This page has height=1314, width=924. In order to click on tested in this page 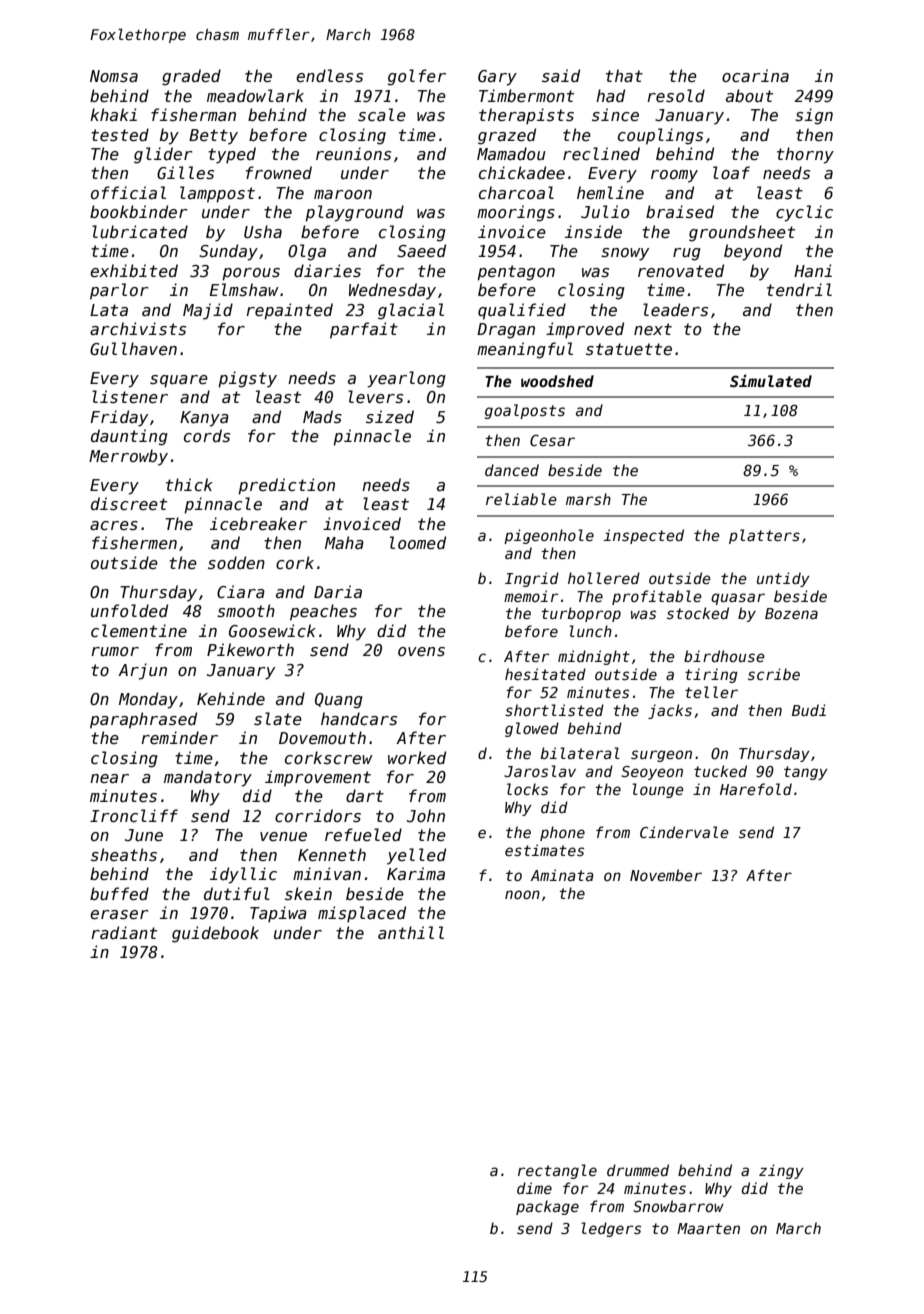, I will do `click(120, 134)`.
